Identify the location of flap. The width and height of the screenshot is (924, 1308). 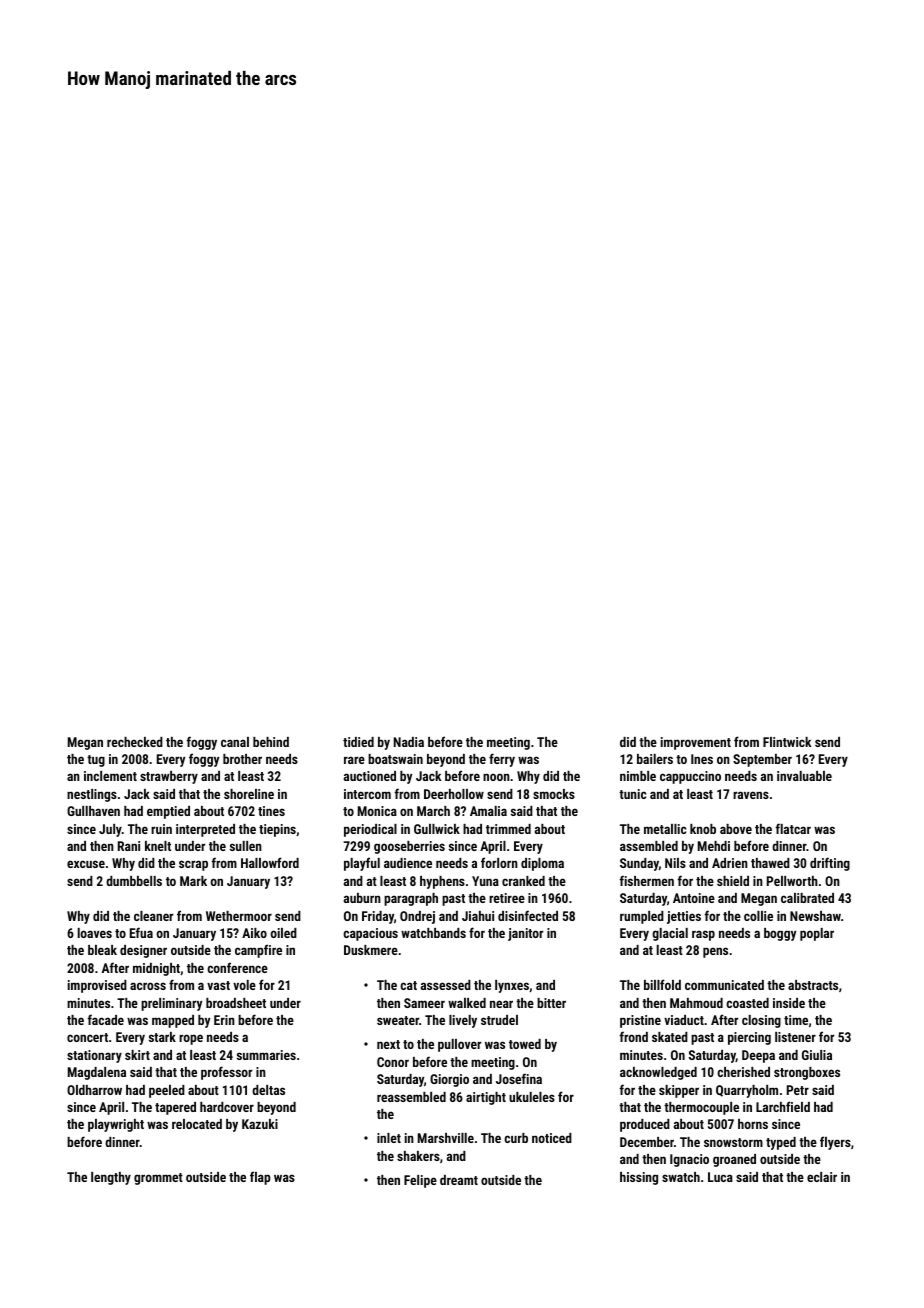
(260, 1178).
